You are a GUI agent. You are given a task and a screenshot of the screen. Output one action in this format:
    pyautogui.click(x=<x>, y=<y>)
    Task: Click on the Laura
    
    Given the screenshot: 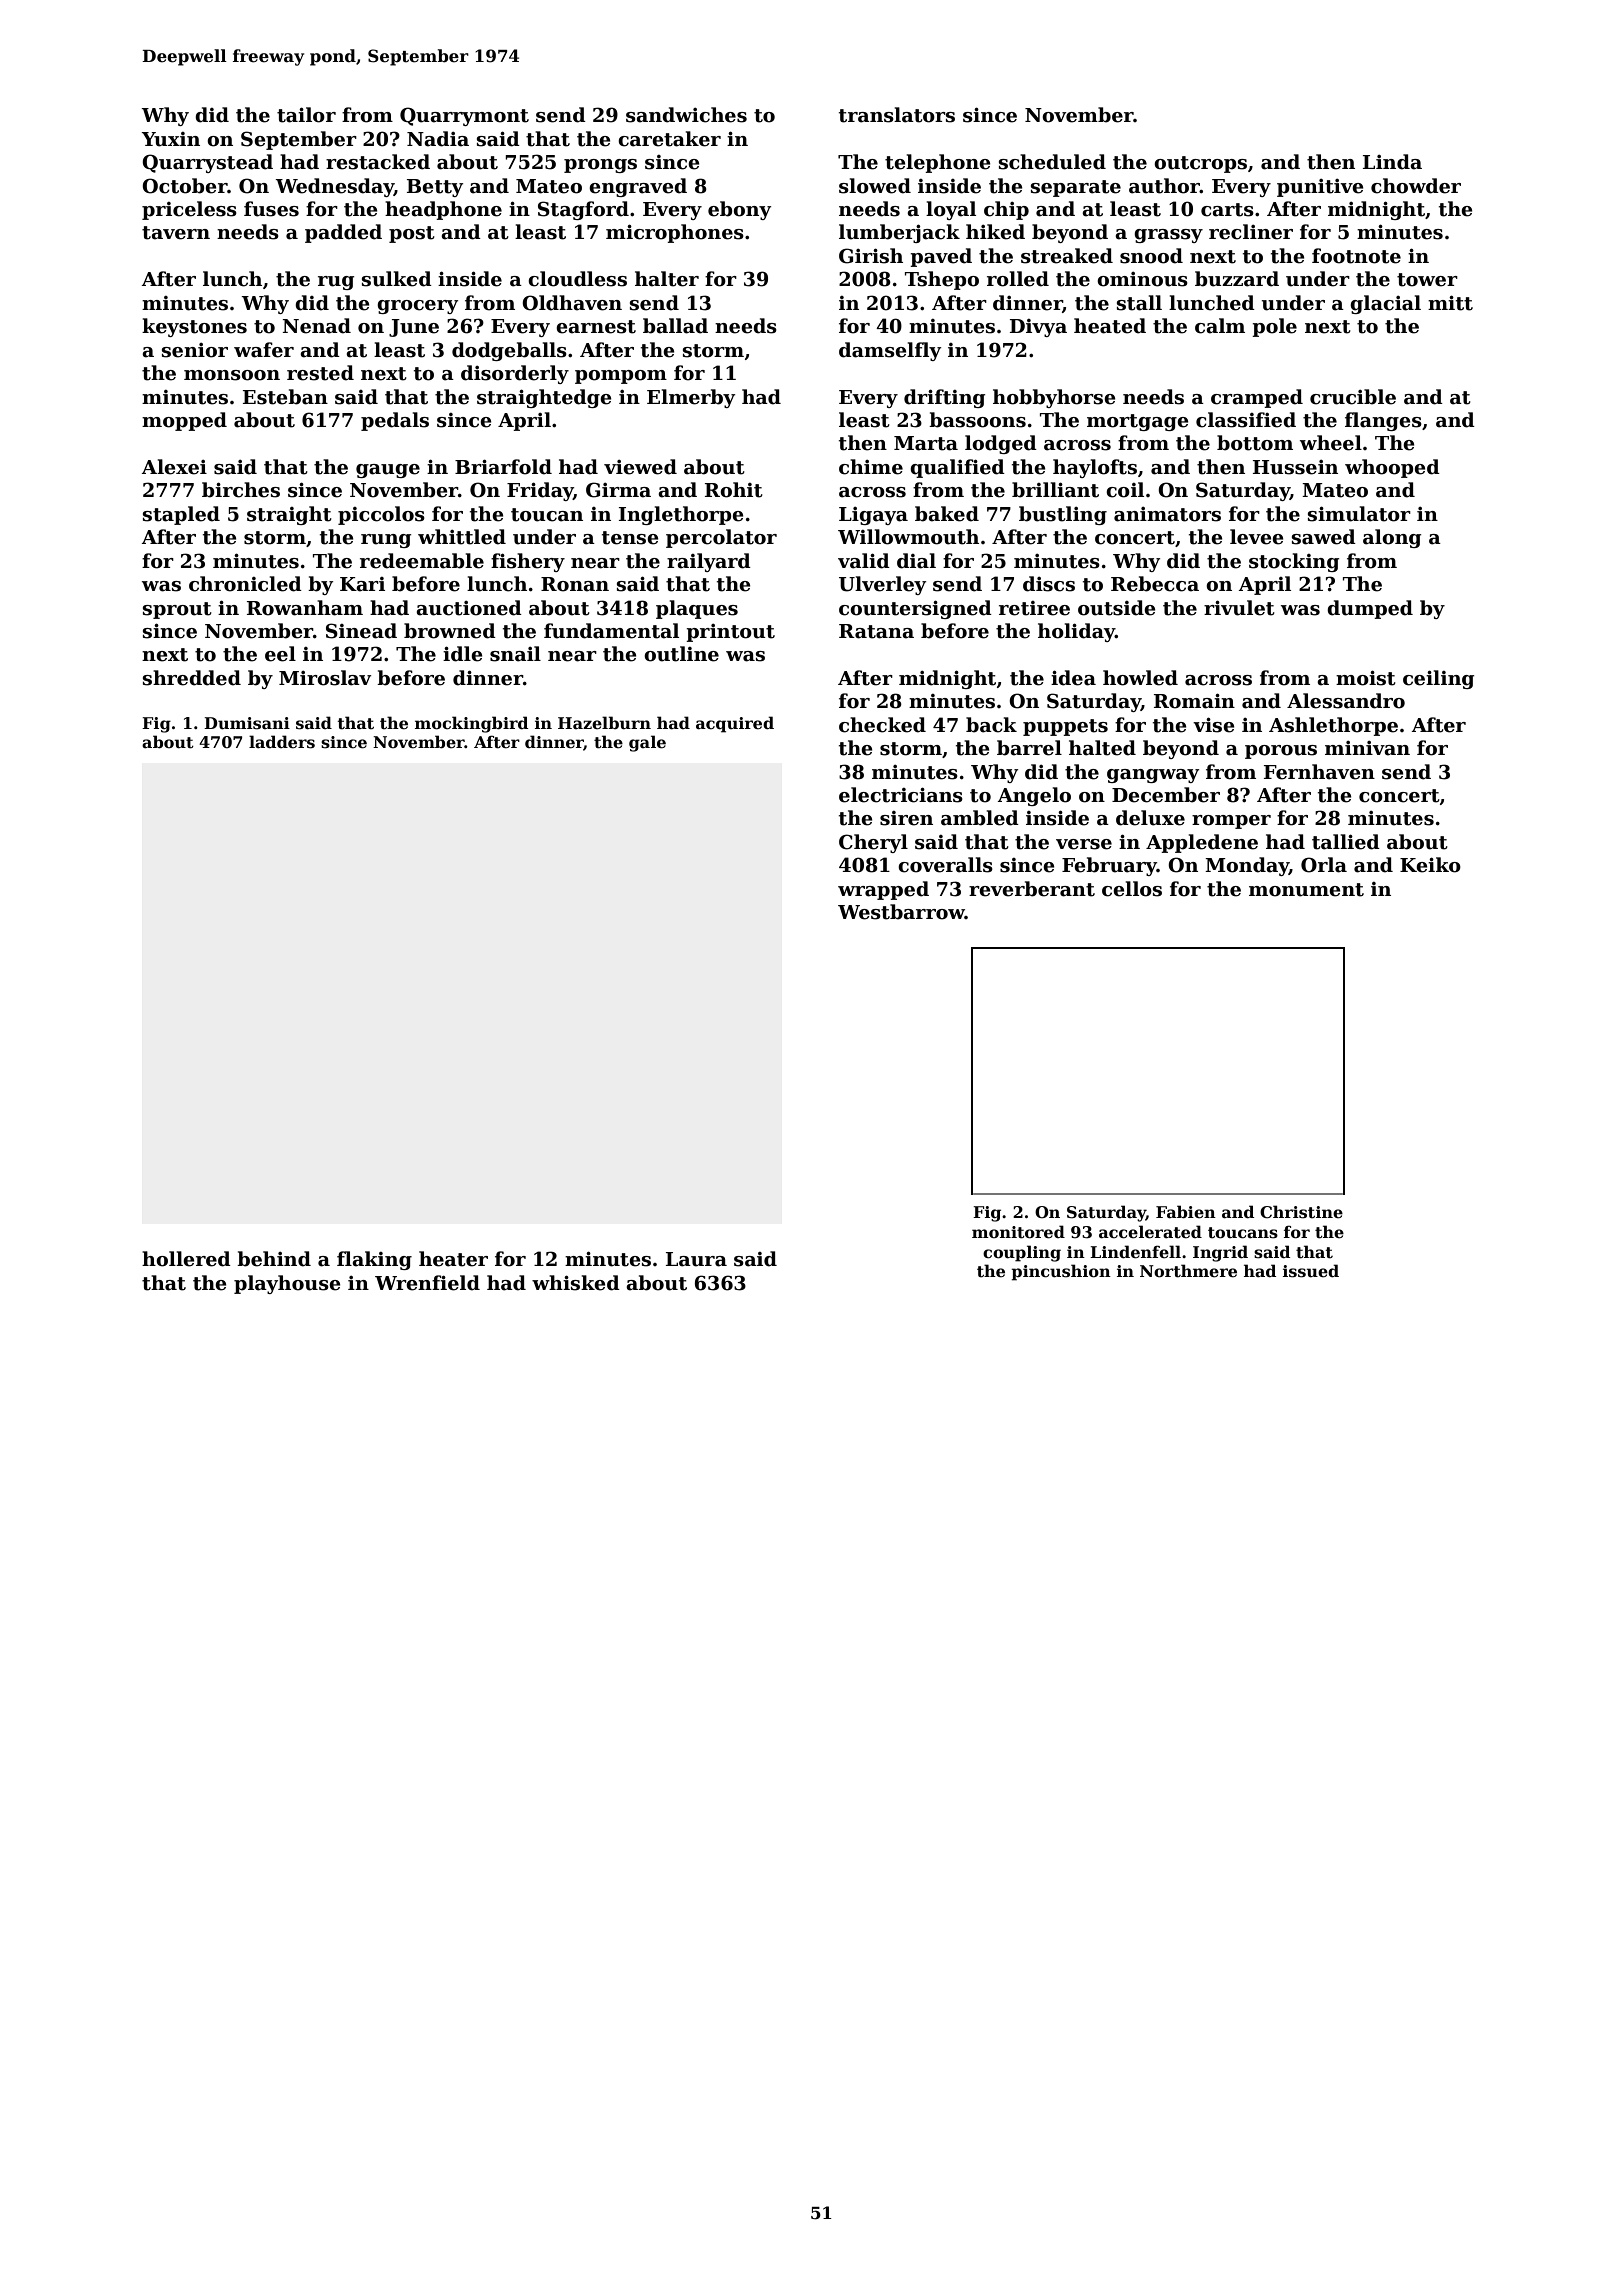 What is the action you would take?
    pyautogui.click(x=696, y=1259)
